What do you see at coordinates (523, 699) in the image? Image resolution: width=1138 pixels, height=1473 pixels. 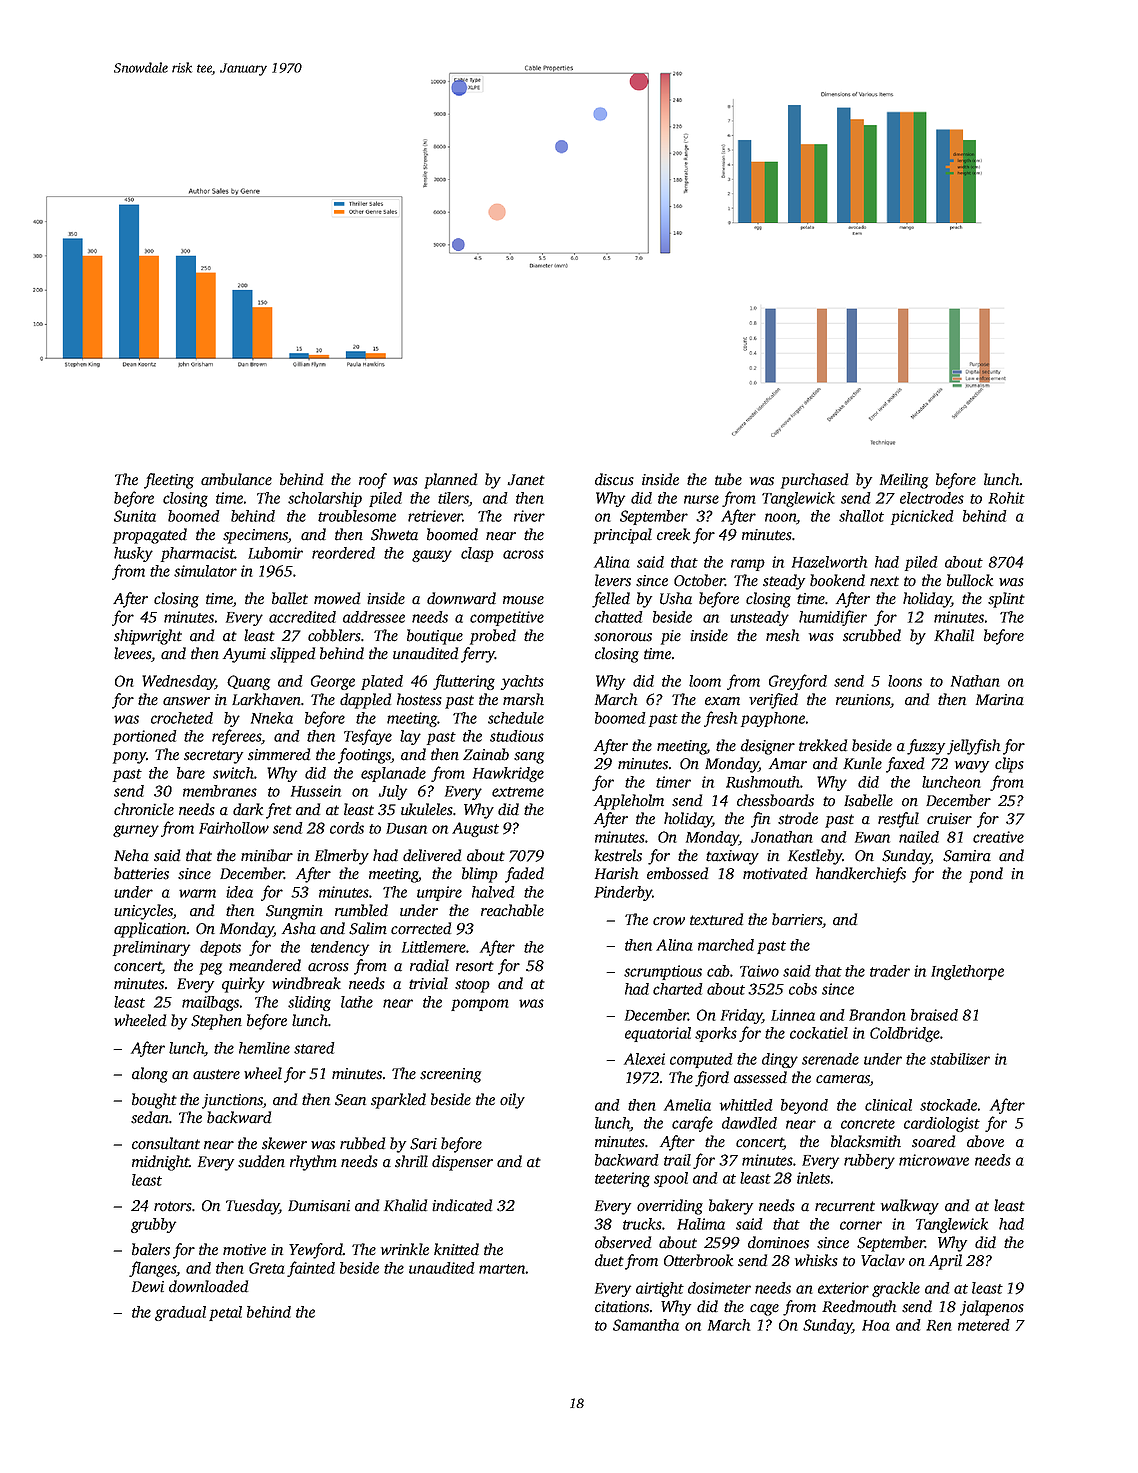 I see `marsh` at bounding box center [523, 699].
